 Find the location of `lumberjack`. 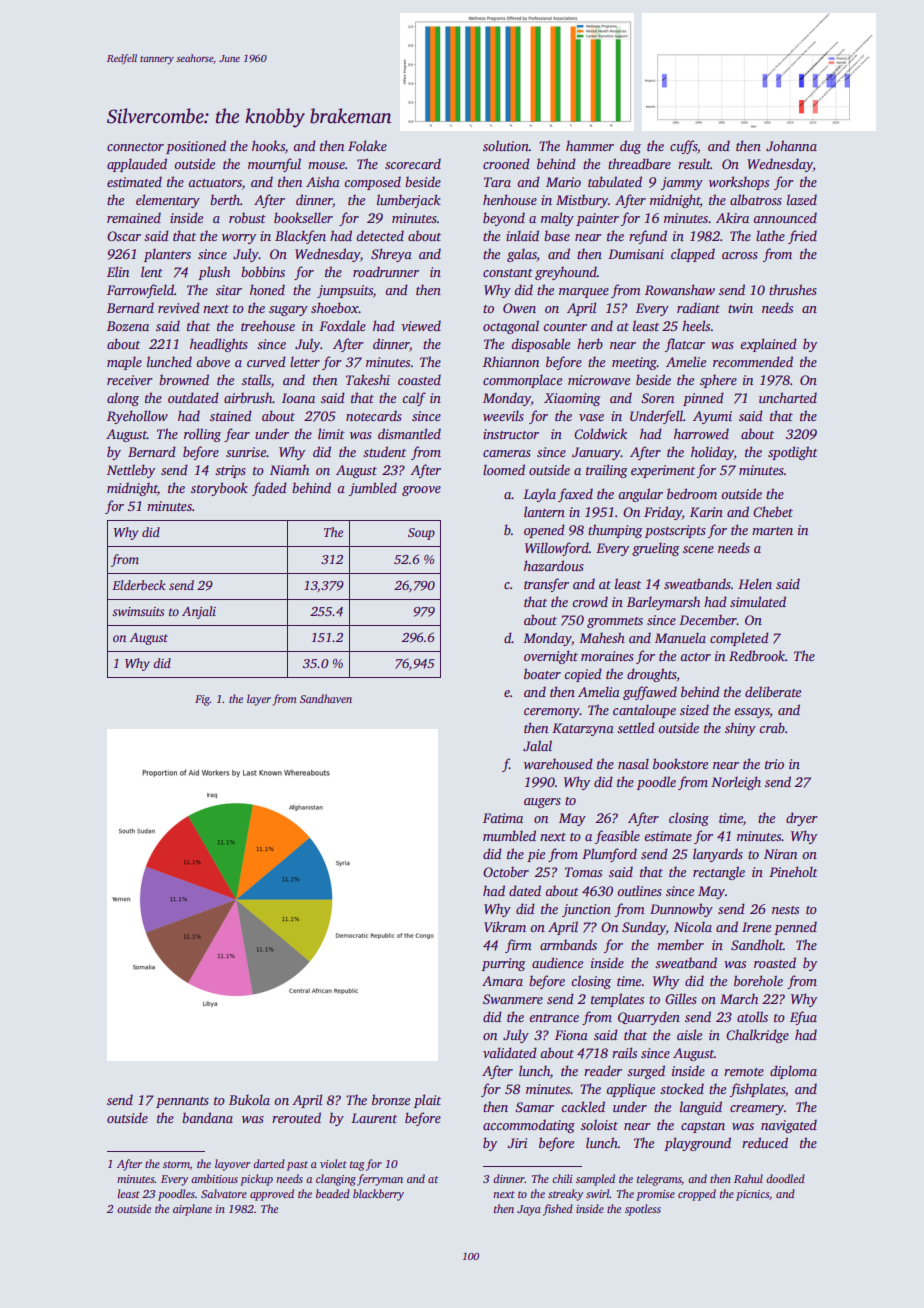

lumberjack is located at coordinates (409, 201).
